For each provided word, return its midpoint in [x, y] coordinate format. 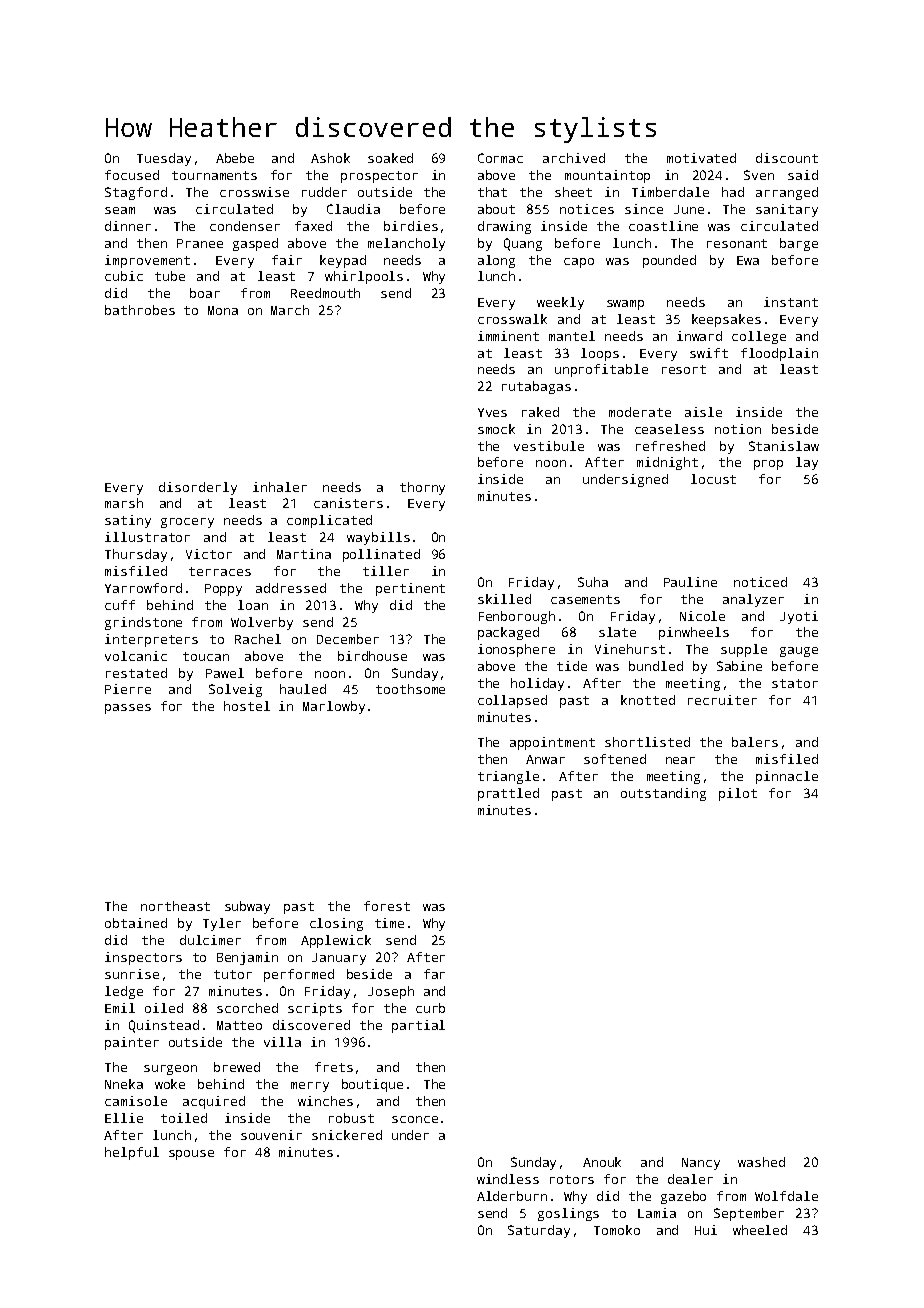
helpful [132, 1153]
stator [795, 683]
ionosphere [516, 650]
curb [430, 1008]
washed [761, 1162]
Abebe [235, 158]
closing [336, 924]
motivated [701, 158]
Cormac [500, 158]
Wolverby [262, 623]
